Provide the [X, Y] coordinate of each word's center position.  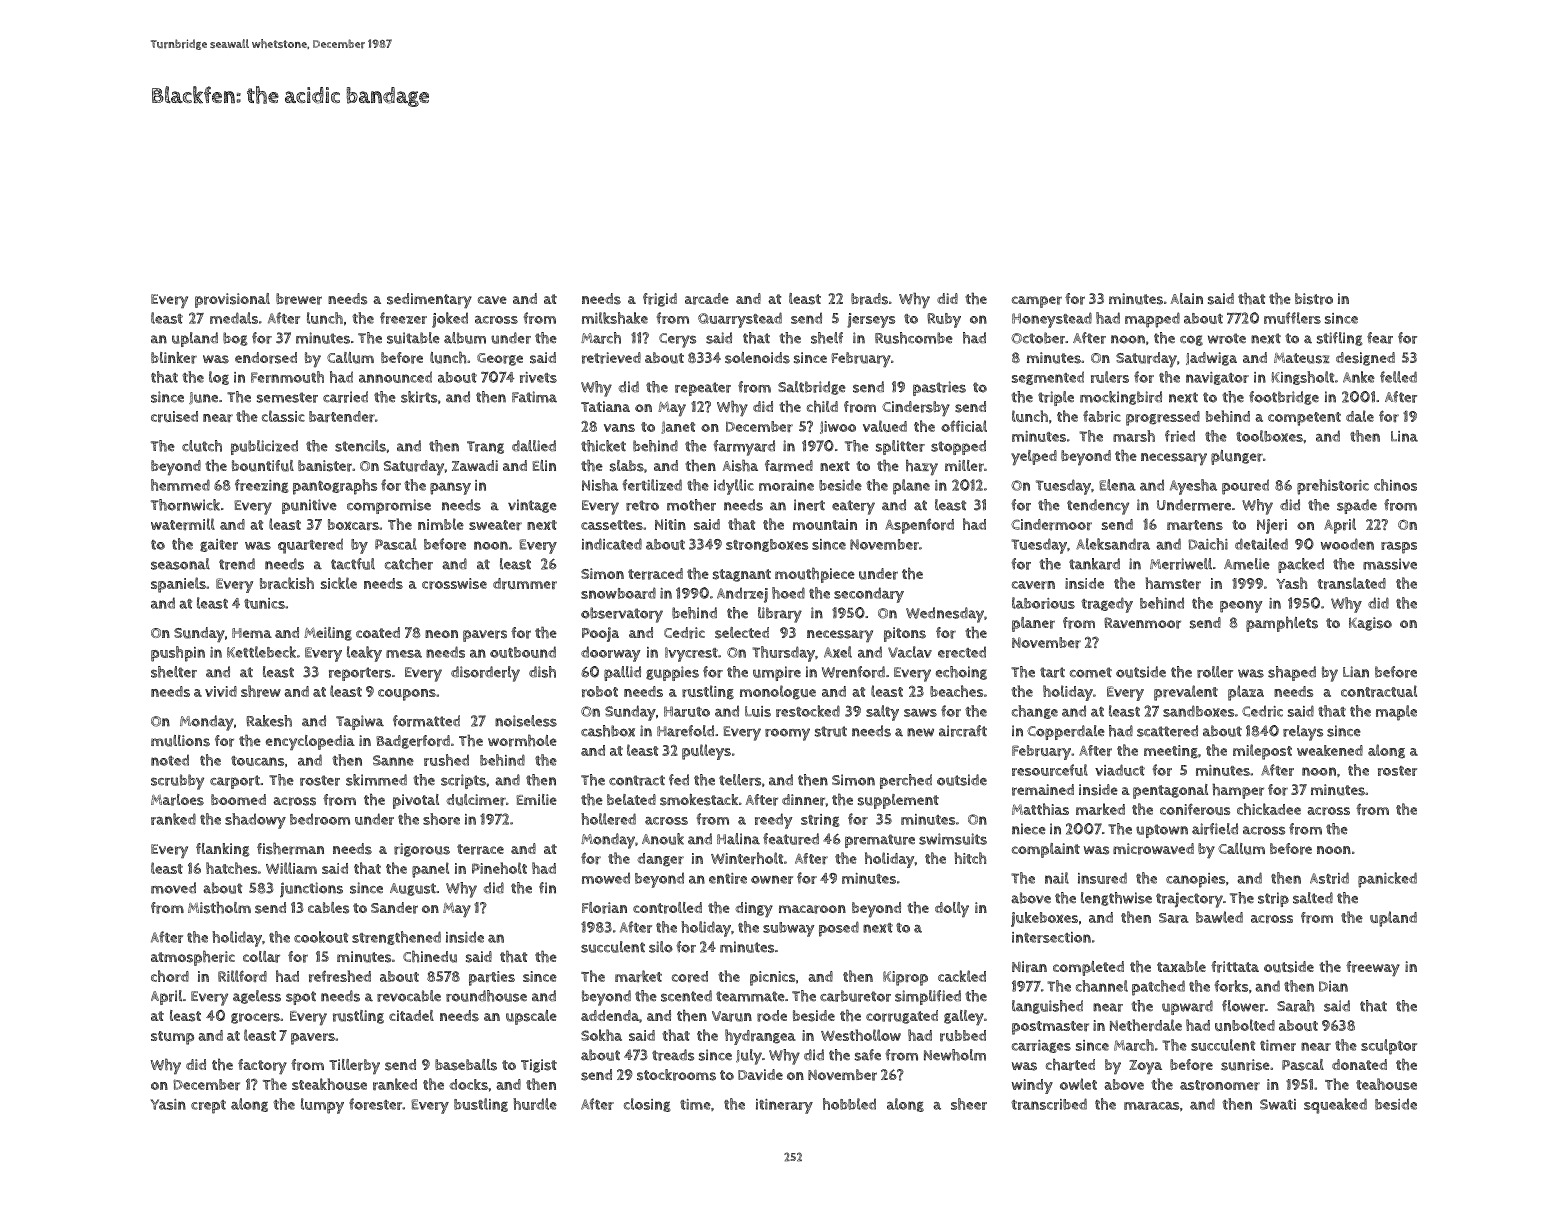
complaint [1046, 850]
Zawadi [475, 465]
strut [831, 731]
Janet [678, 427]
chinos [1395, 485]
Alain [1187, 298]
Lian [1356, 672]
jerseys [871, 320]
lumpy [322, 1106]
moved [173, 888]
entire [728, 878]
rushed [446, 760]
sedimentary [429, 300]
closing [647, 1105]
